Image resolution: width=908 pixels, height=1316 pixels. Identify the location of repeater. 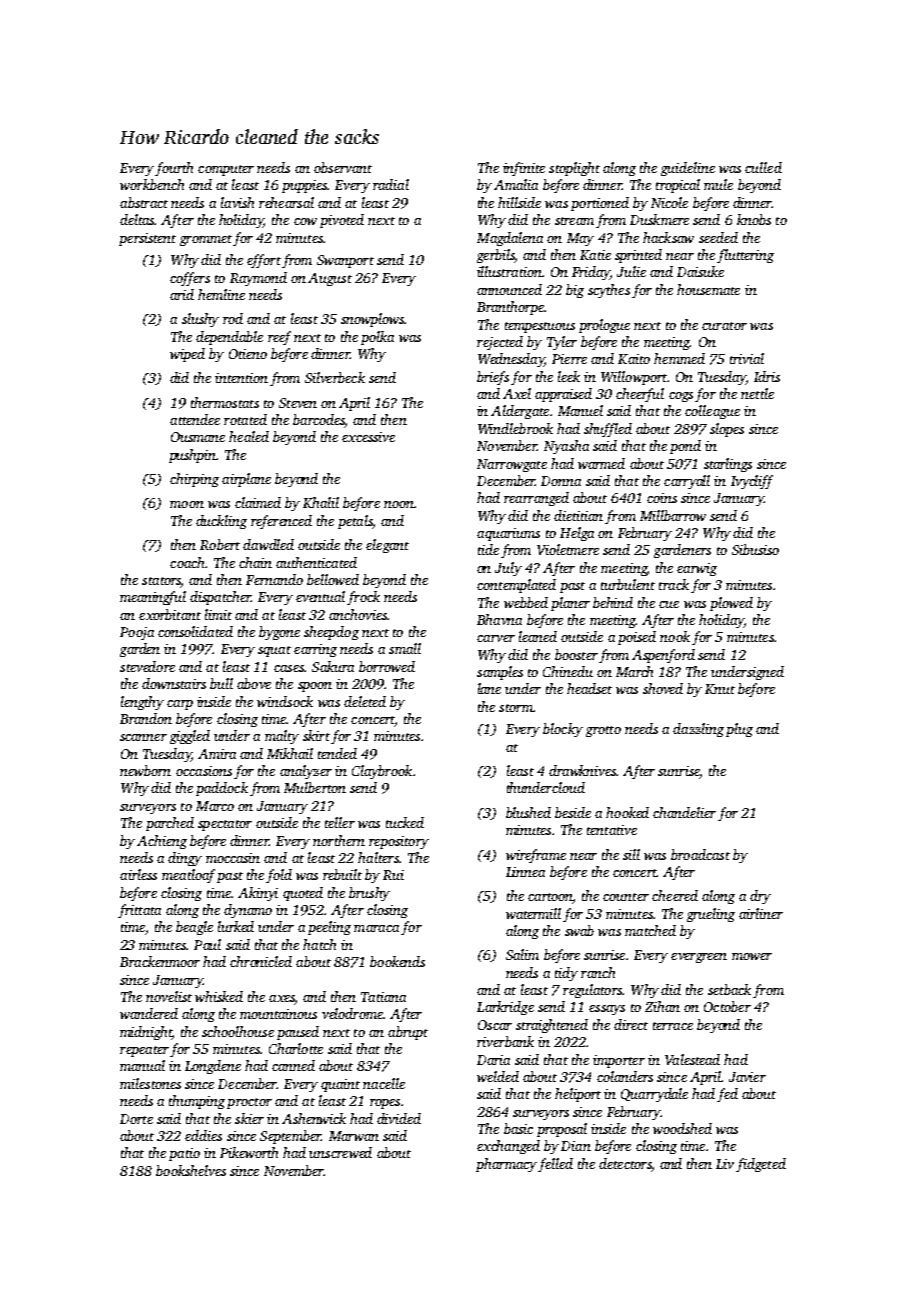
(144, 1051).
